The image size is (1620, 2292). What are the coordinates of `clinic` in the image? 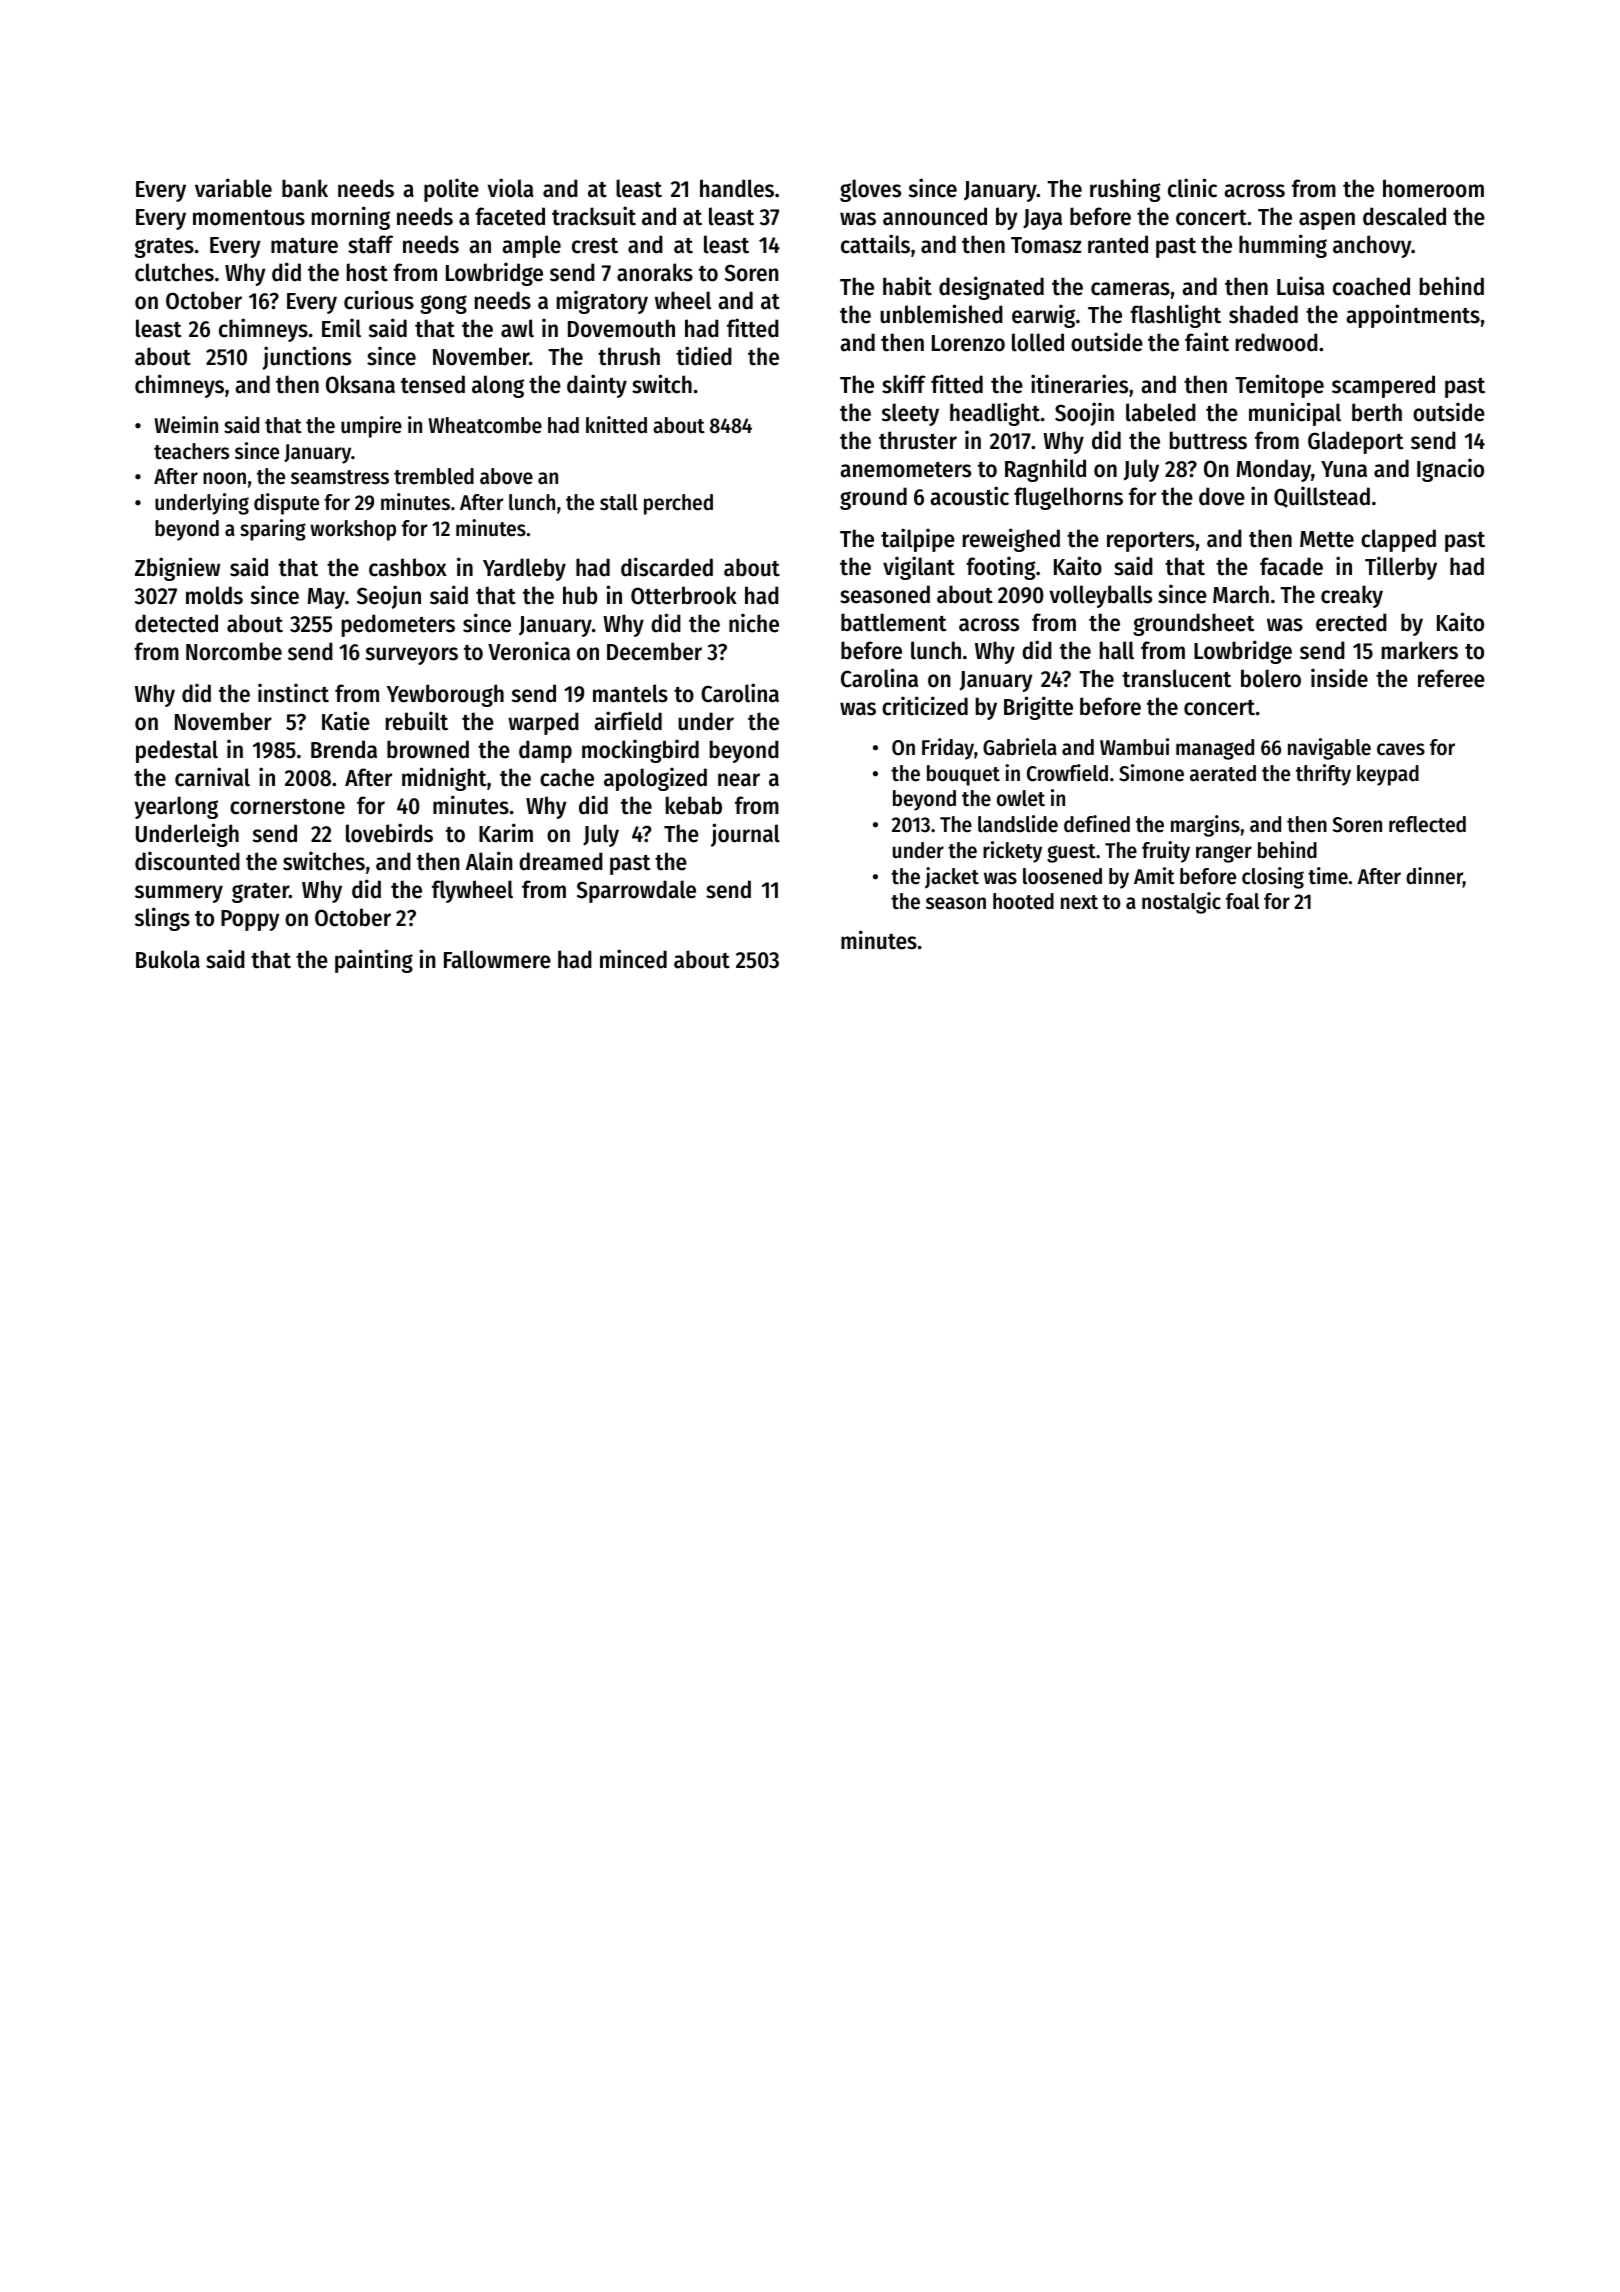 It's located at (1192, 188).
